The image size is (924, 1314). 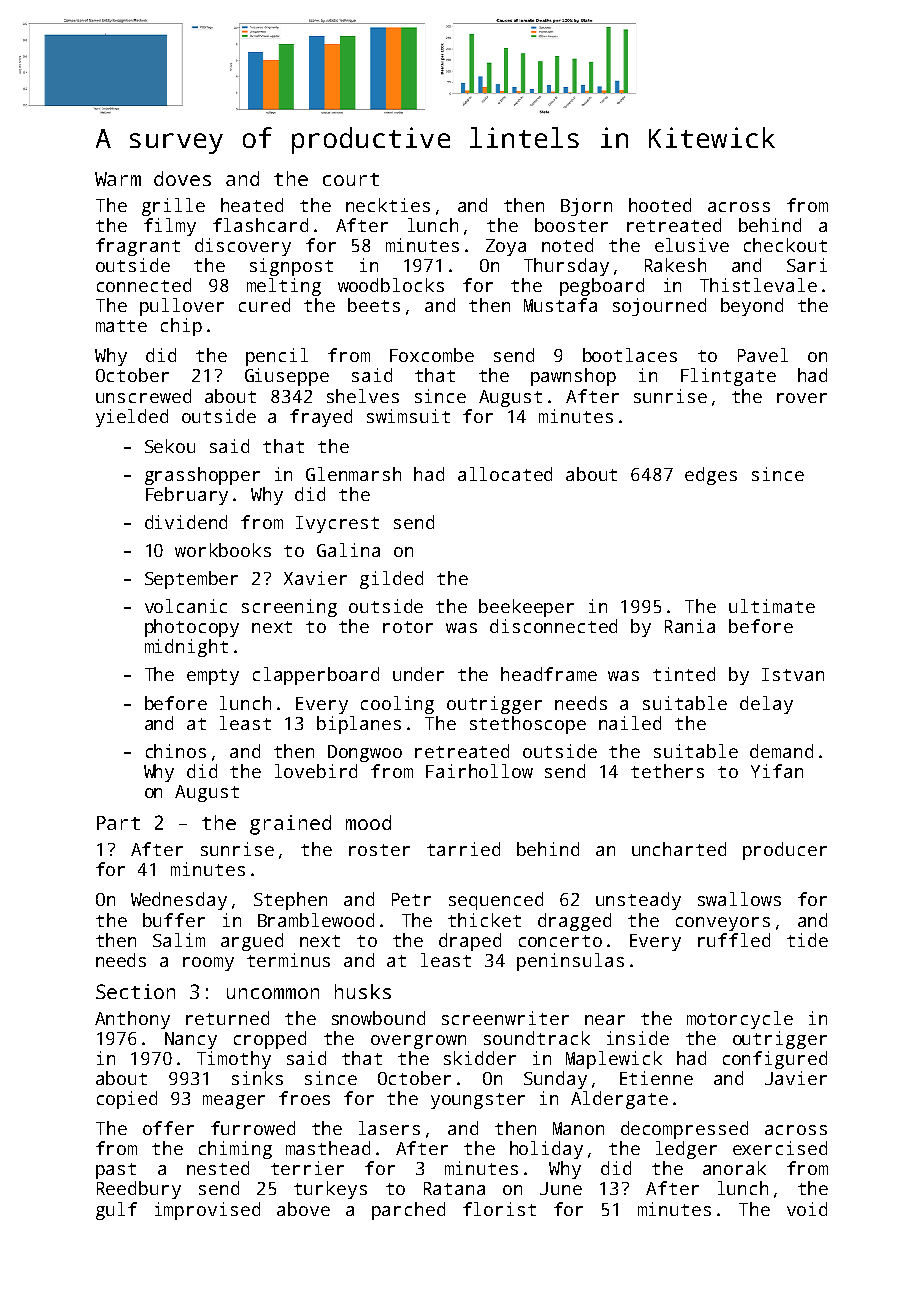 I want to click on froes, so click(x=304, y=1098).
